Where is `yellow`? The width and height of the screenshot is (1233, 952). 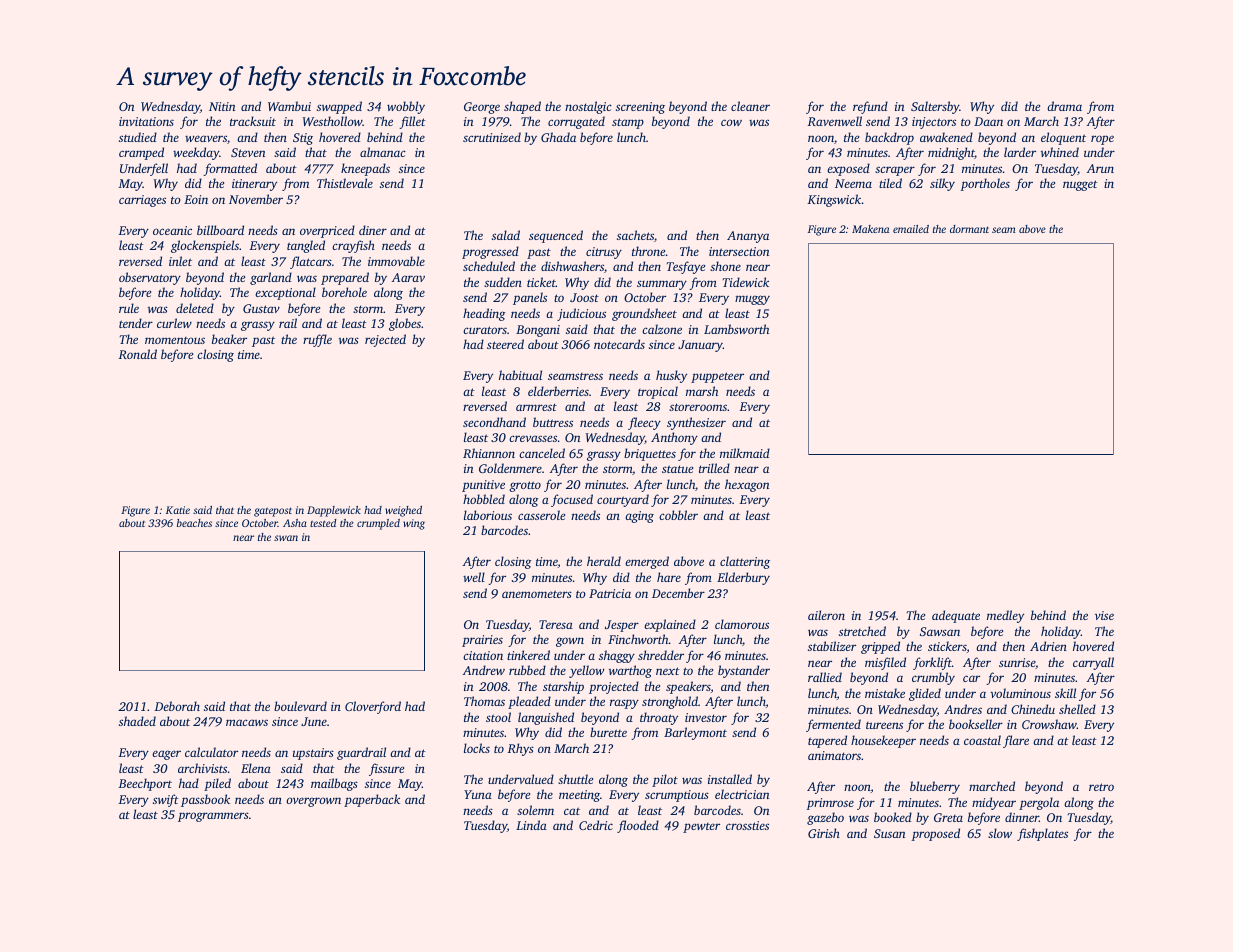 yellow is located at coordinates (586, 671).
